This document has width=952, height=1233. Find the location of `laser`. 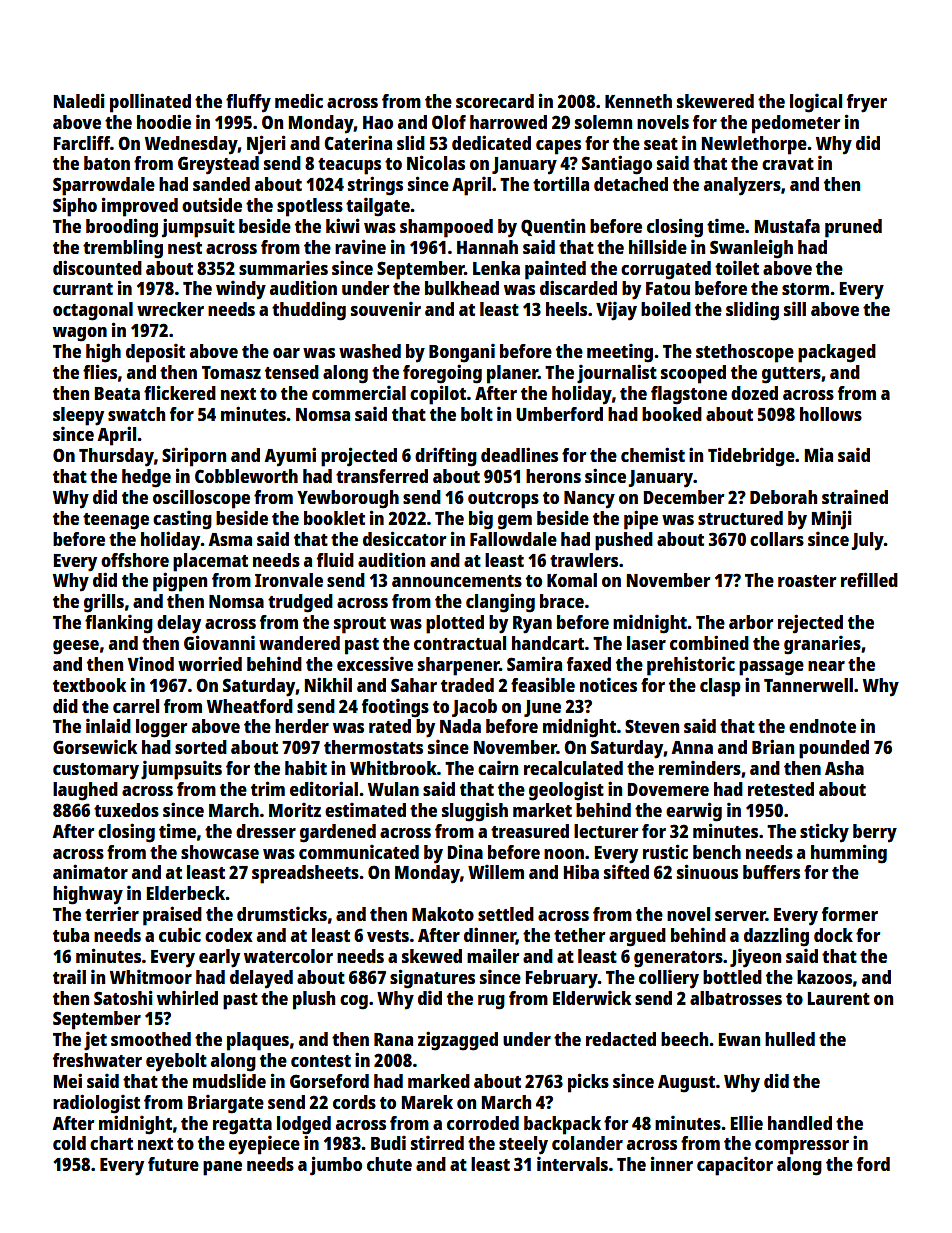

laser is located at coordinates (646, 643).
